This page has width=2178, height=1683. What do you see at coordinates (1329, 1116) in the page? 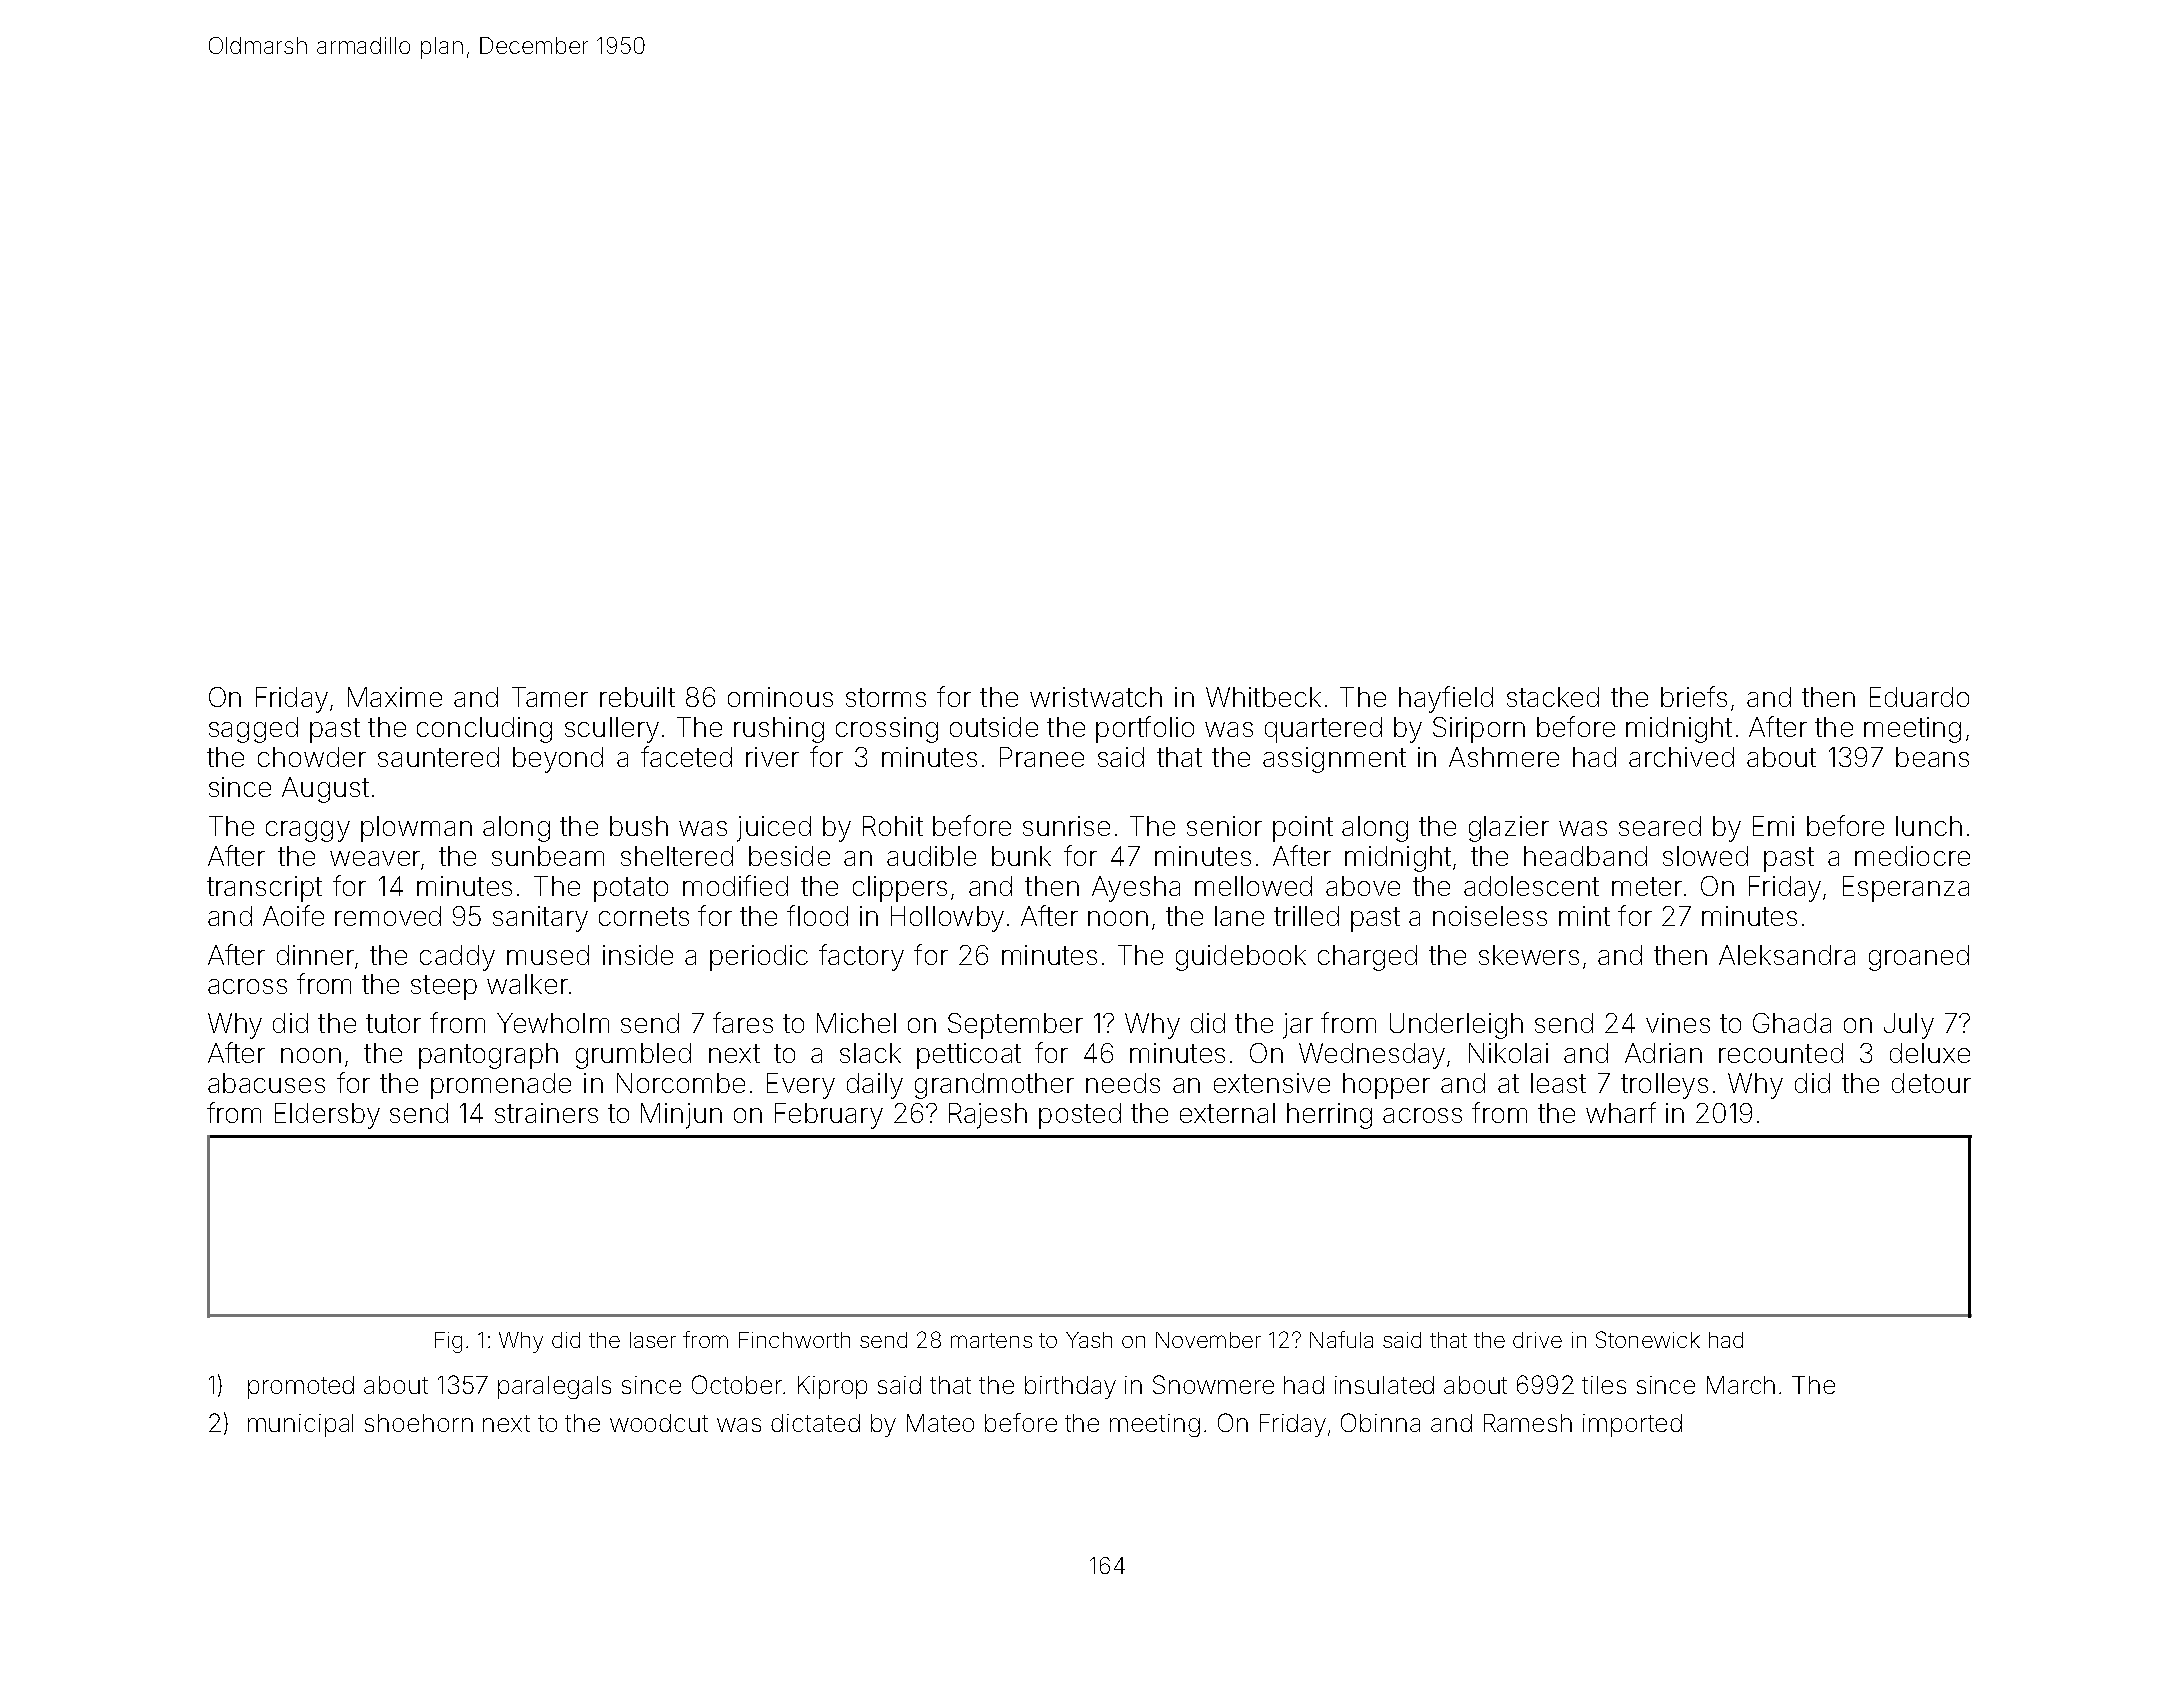
I see `herring` at bounding box center [1329, 1116].
